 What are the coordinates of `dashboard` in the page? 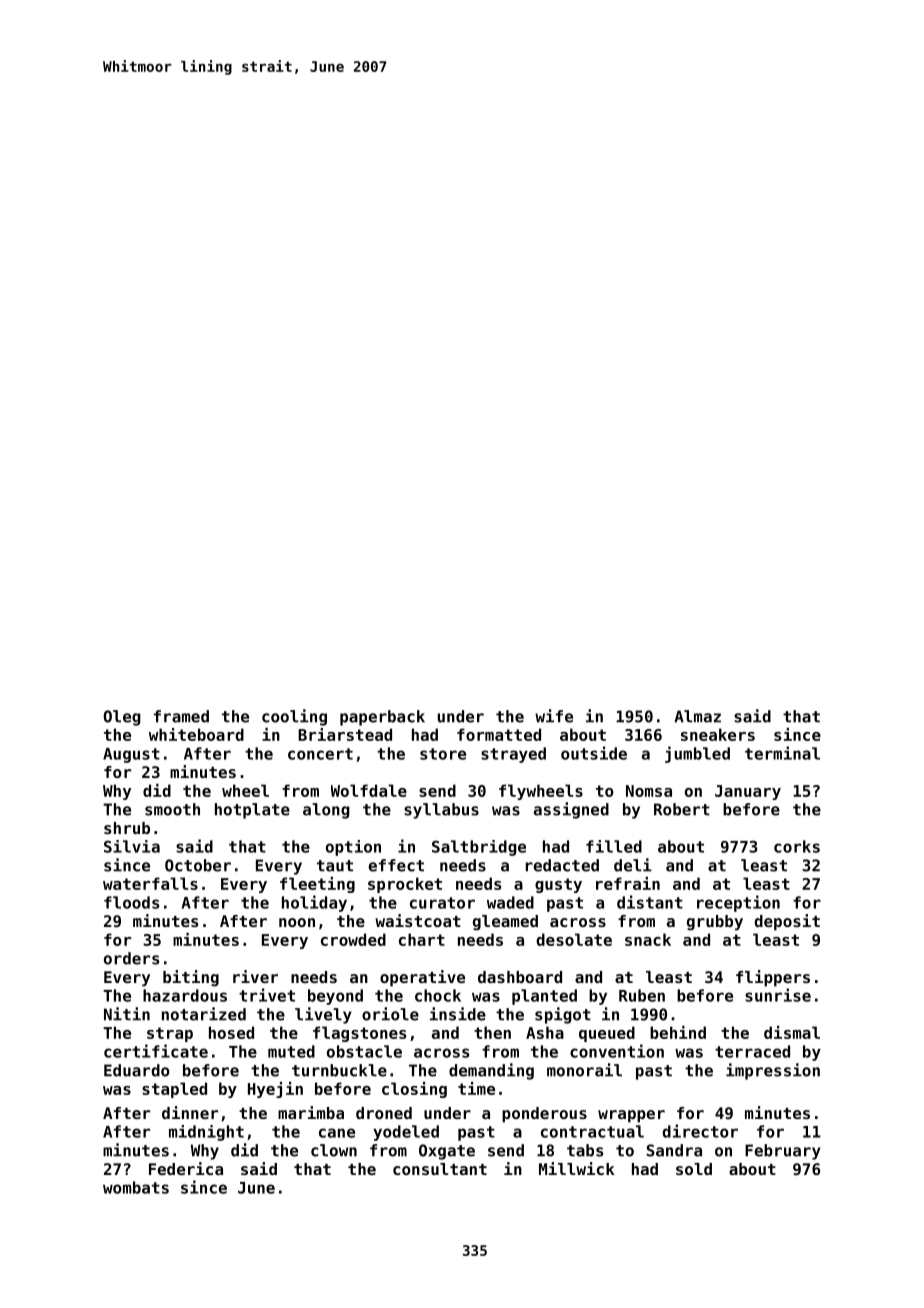 It's located at (520, 977).
